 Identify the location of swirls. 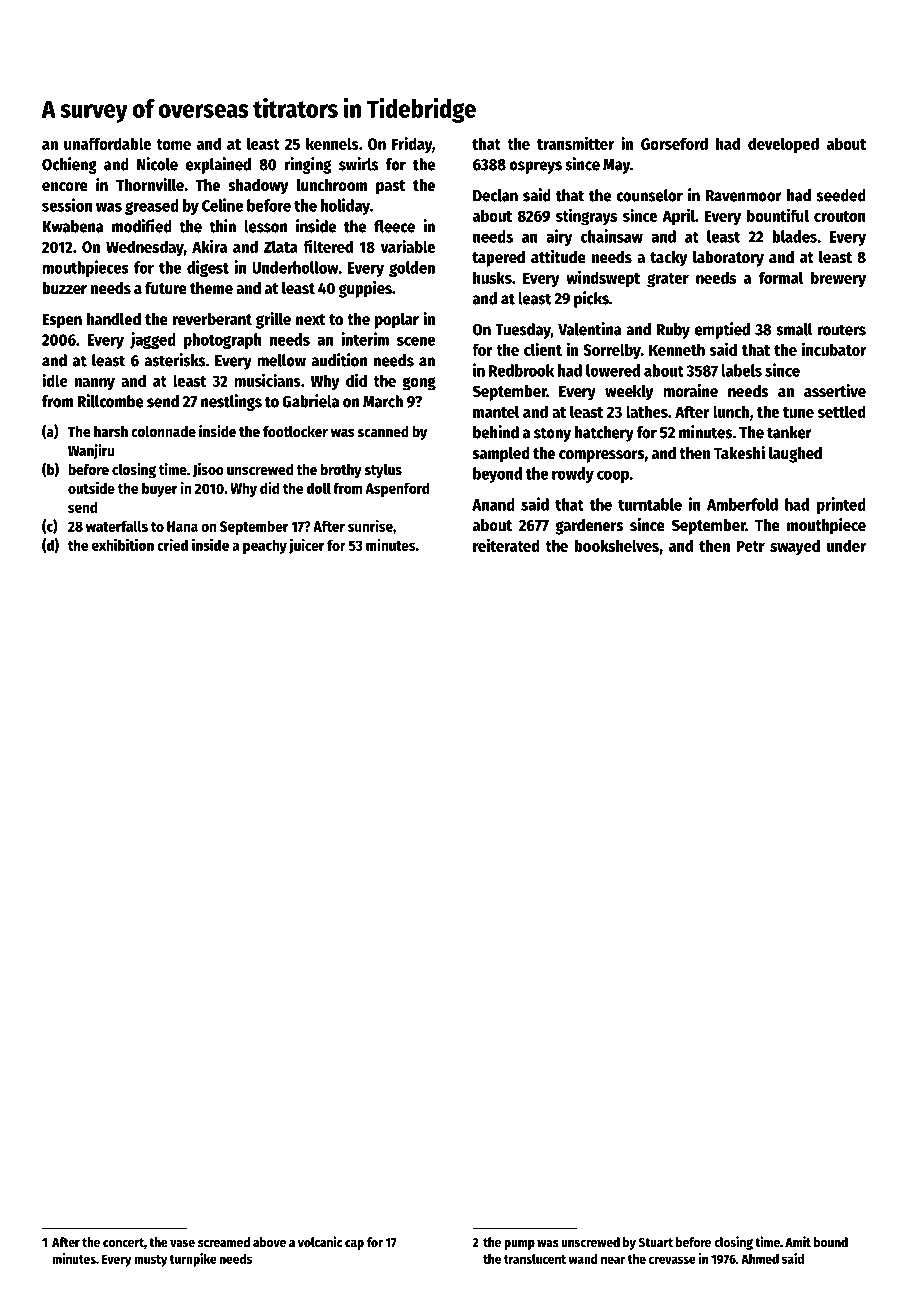
(359, 164).
